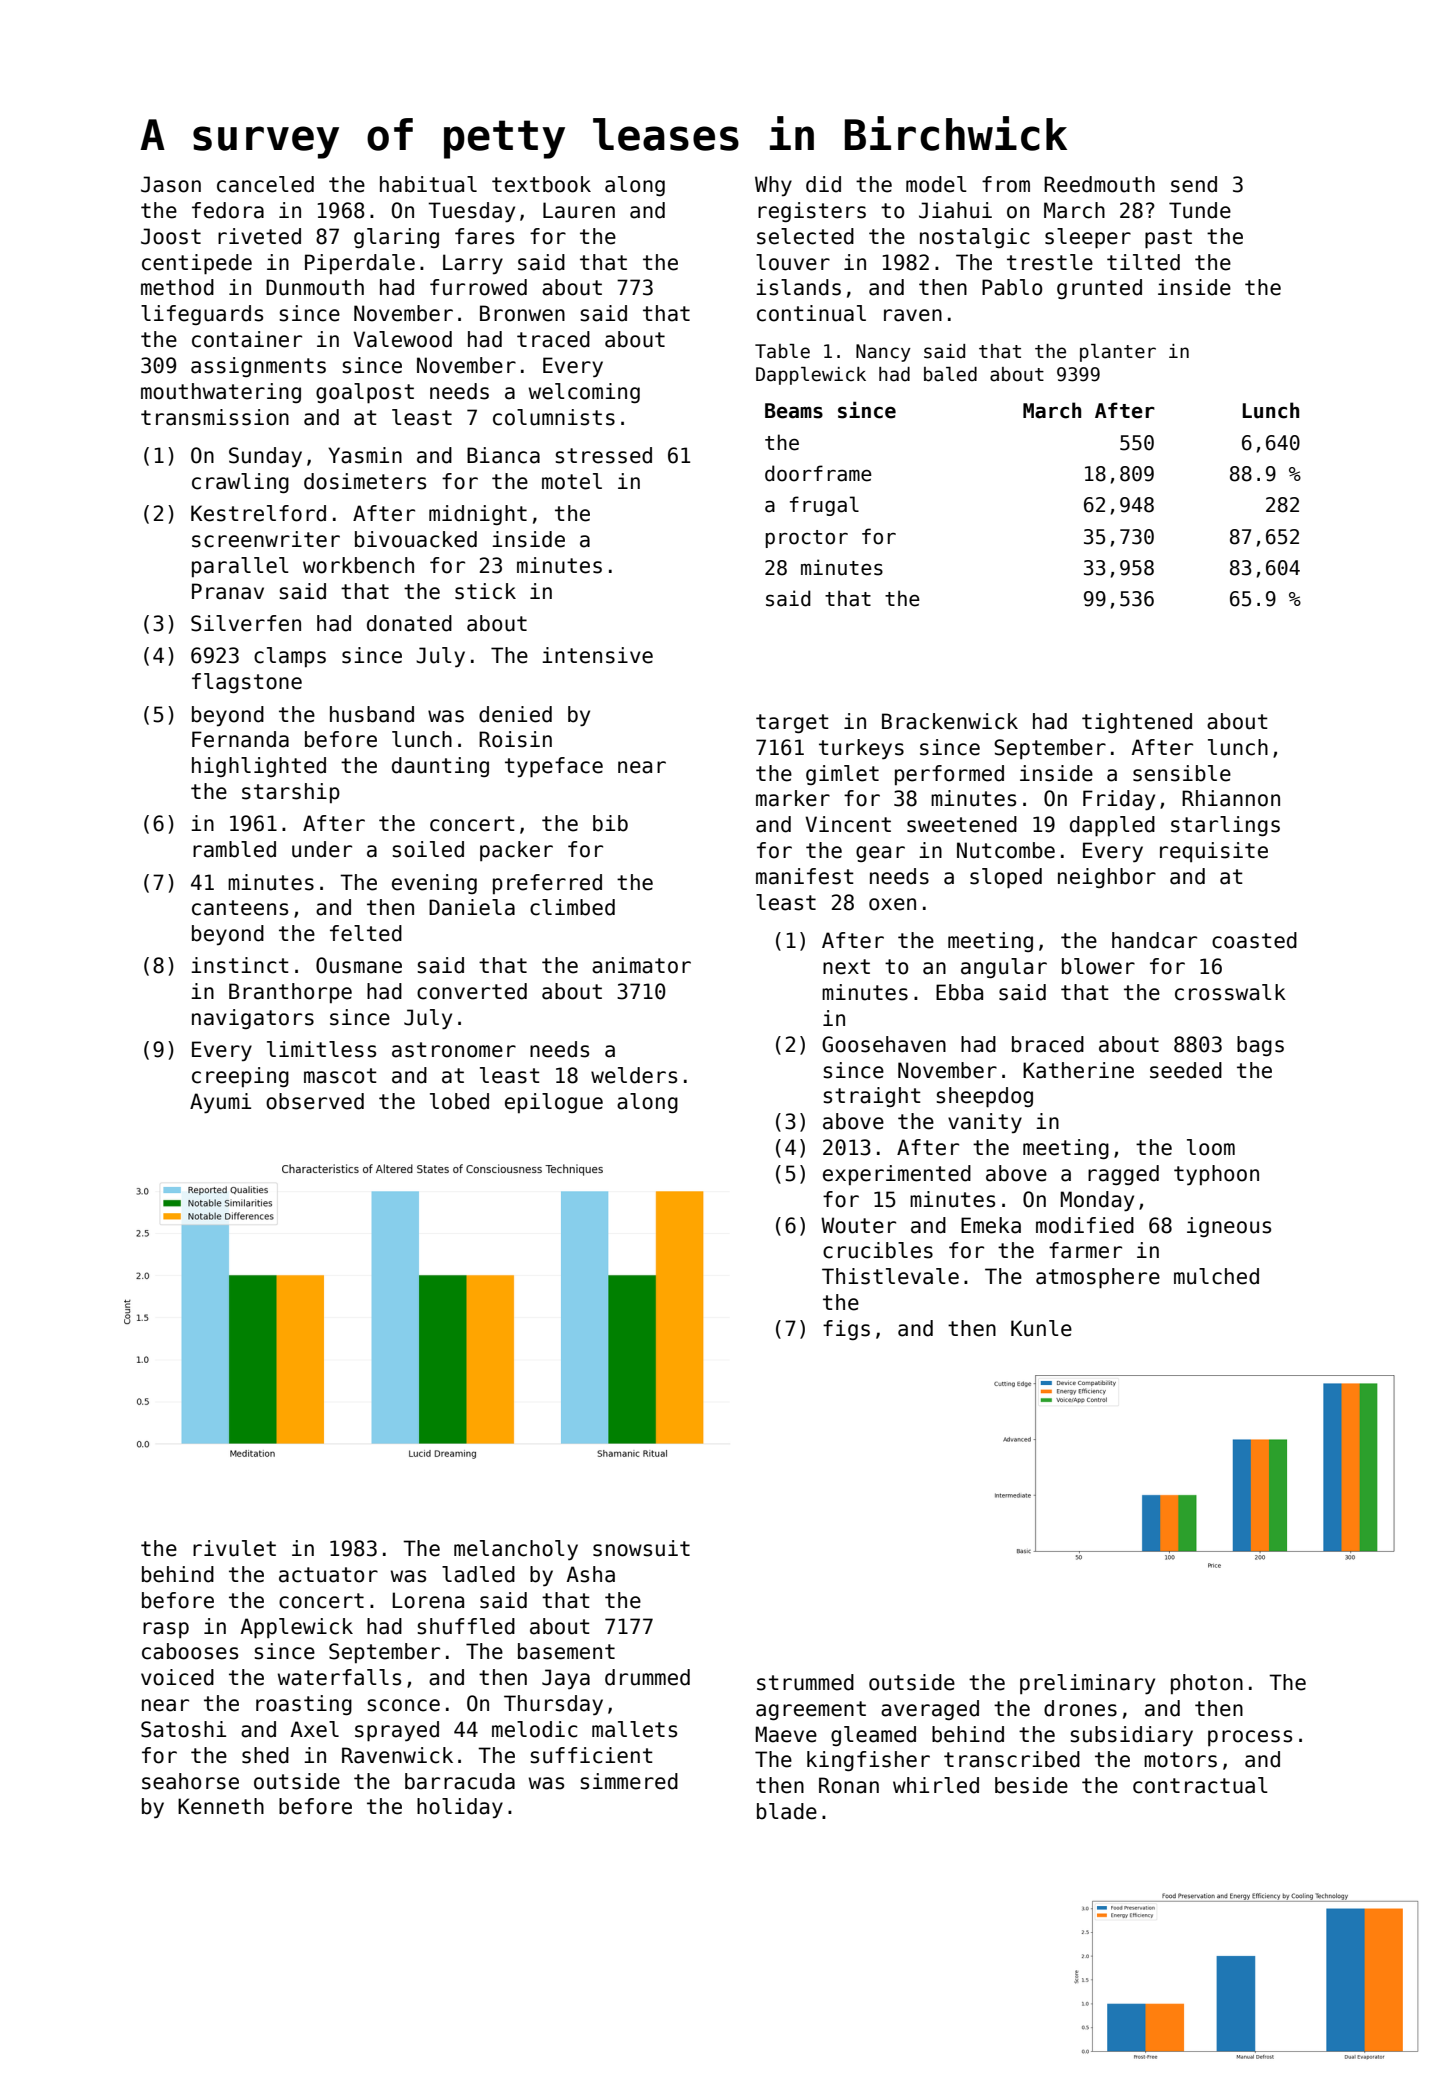  I want to click on handcar, so click(1154, 940).
